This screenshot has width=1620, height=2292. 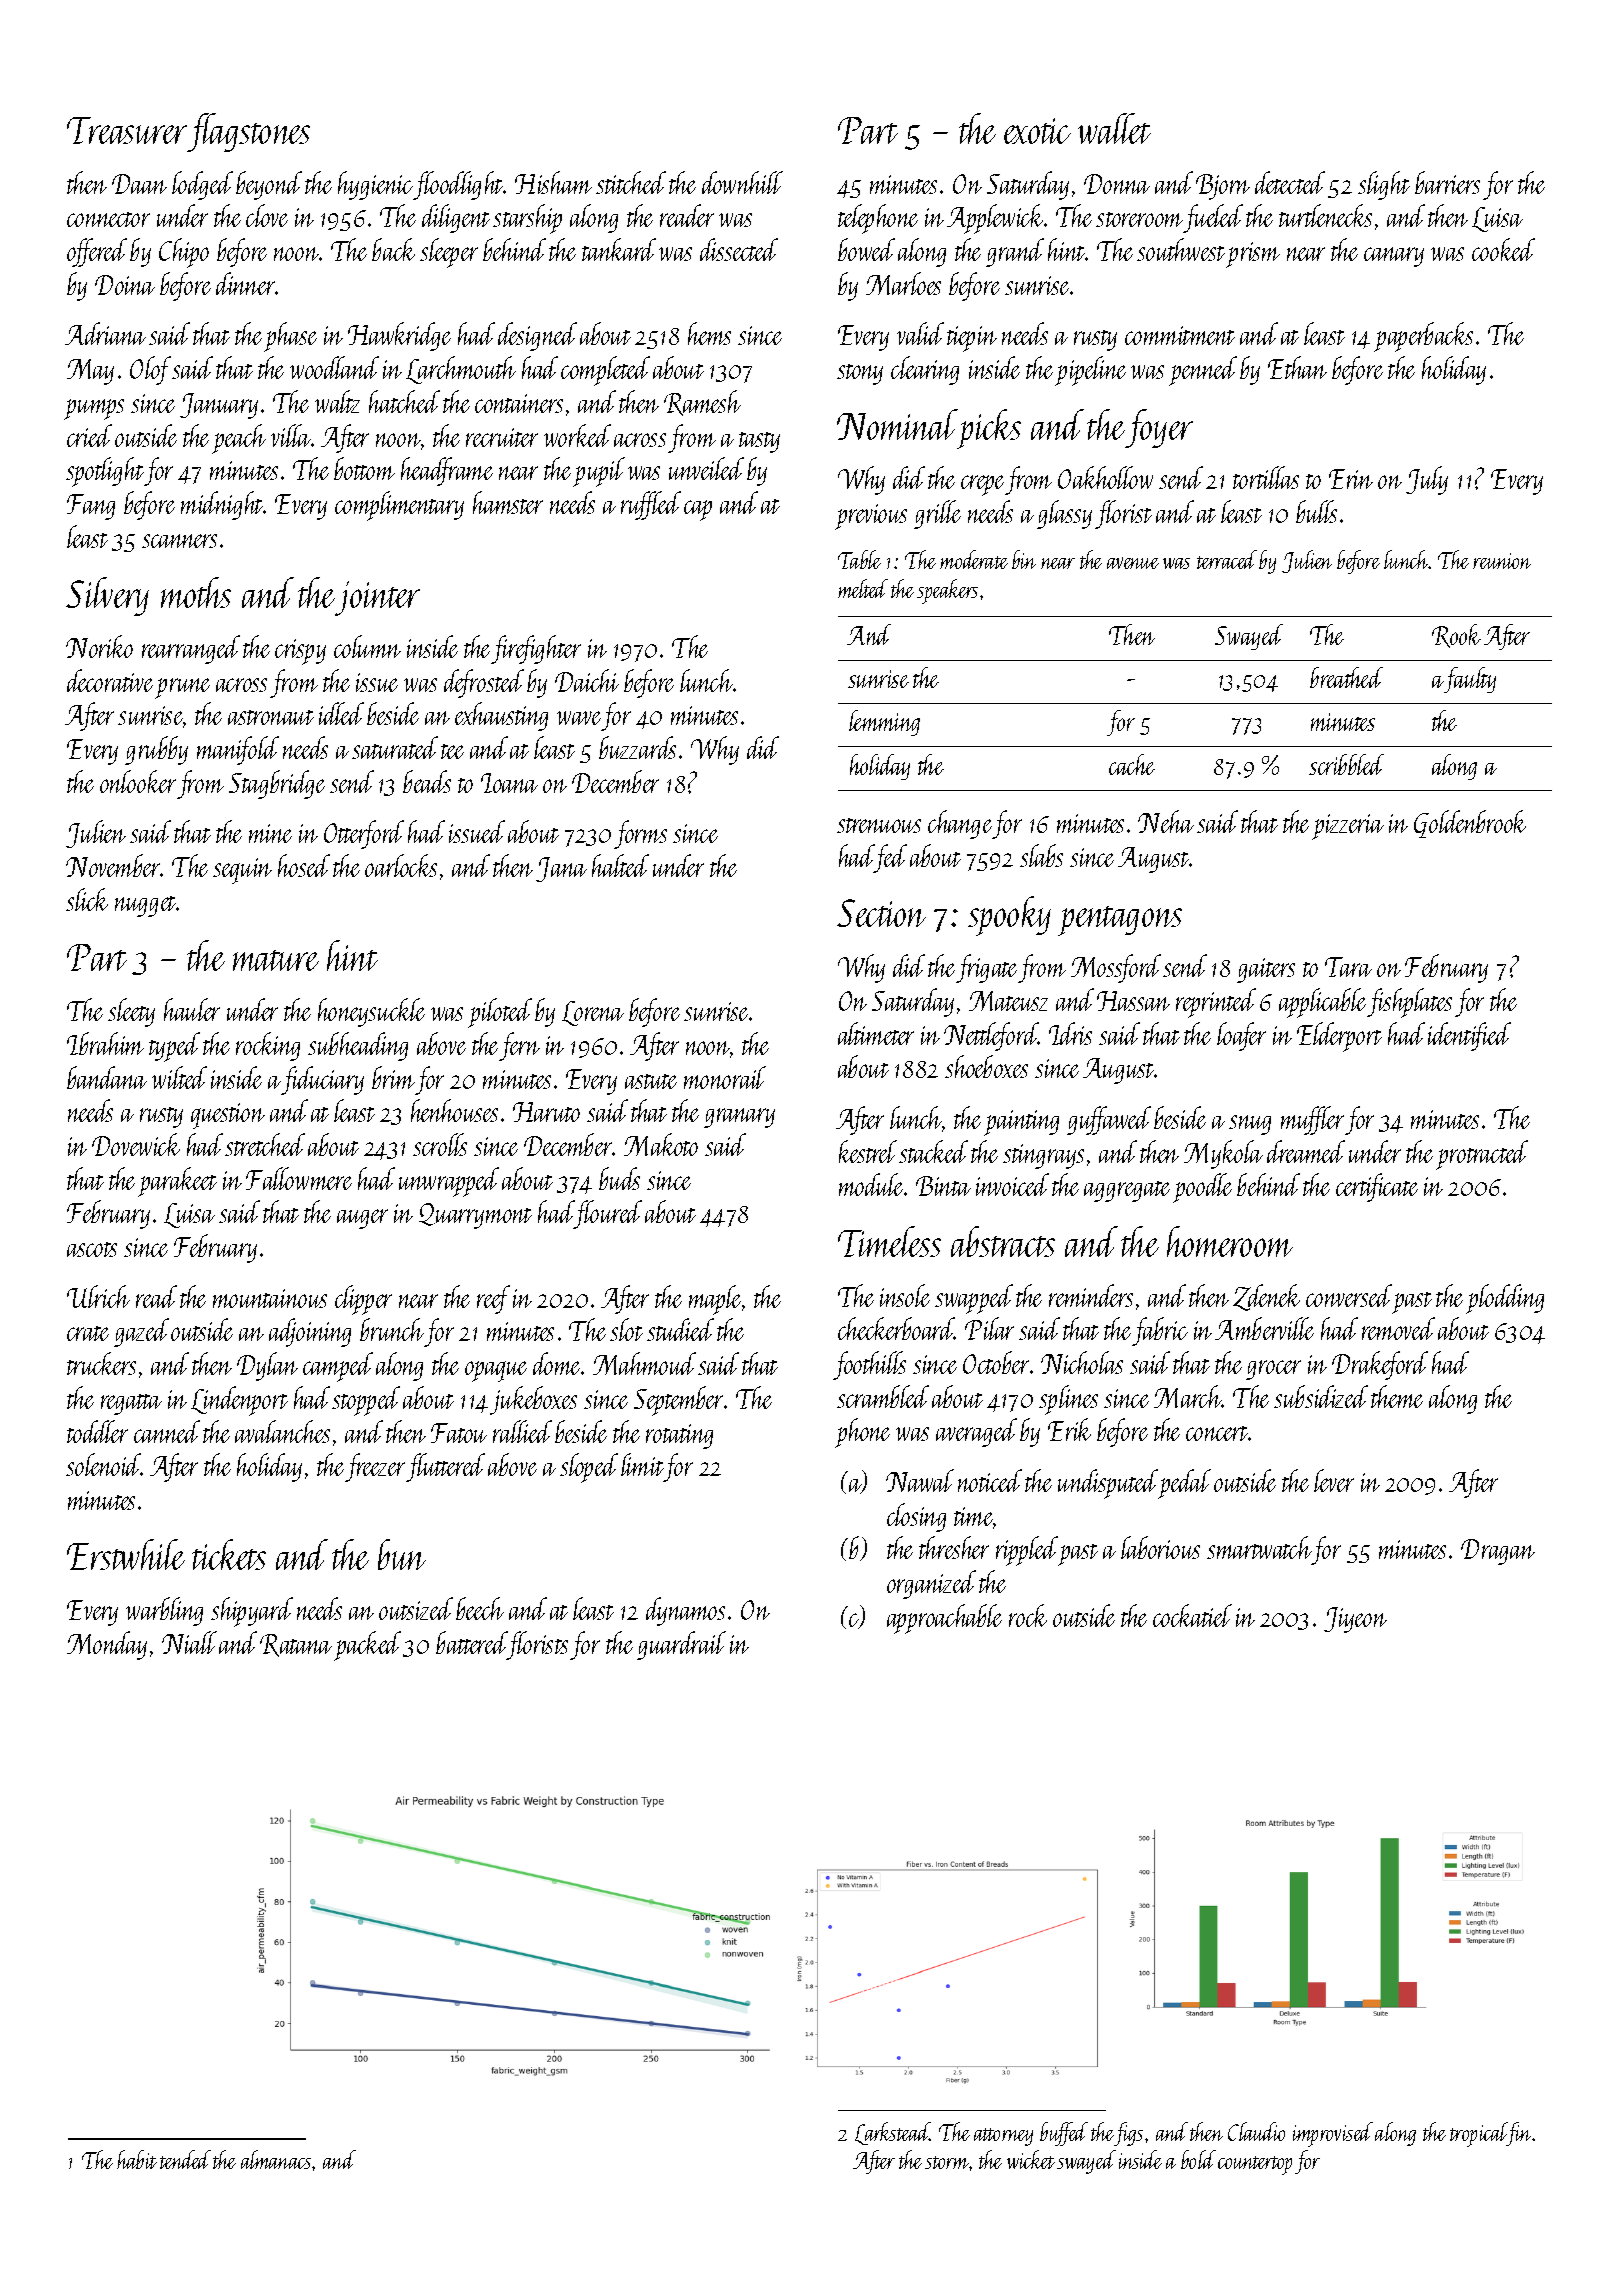 What do you see at coordinates (1027, 1551) in the screenshot?
I see `rippled` at bounding box center [1027, 1551].
